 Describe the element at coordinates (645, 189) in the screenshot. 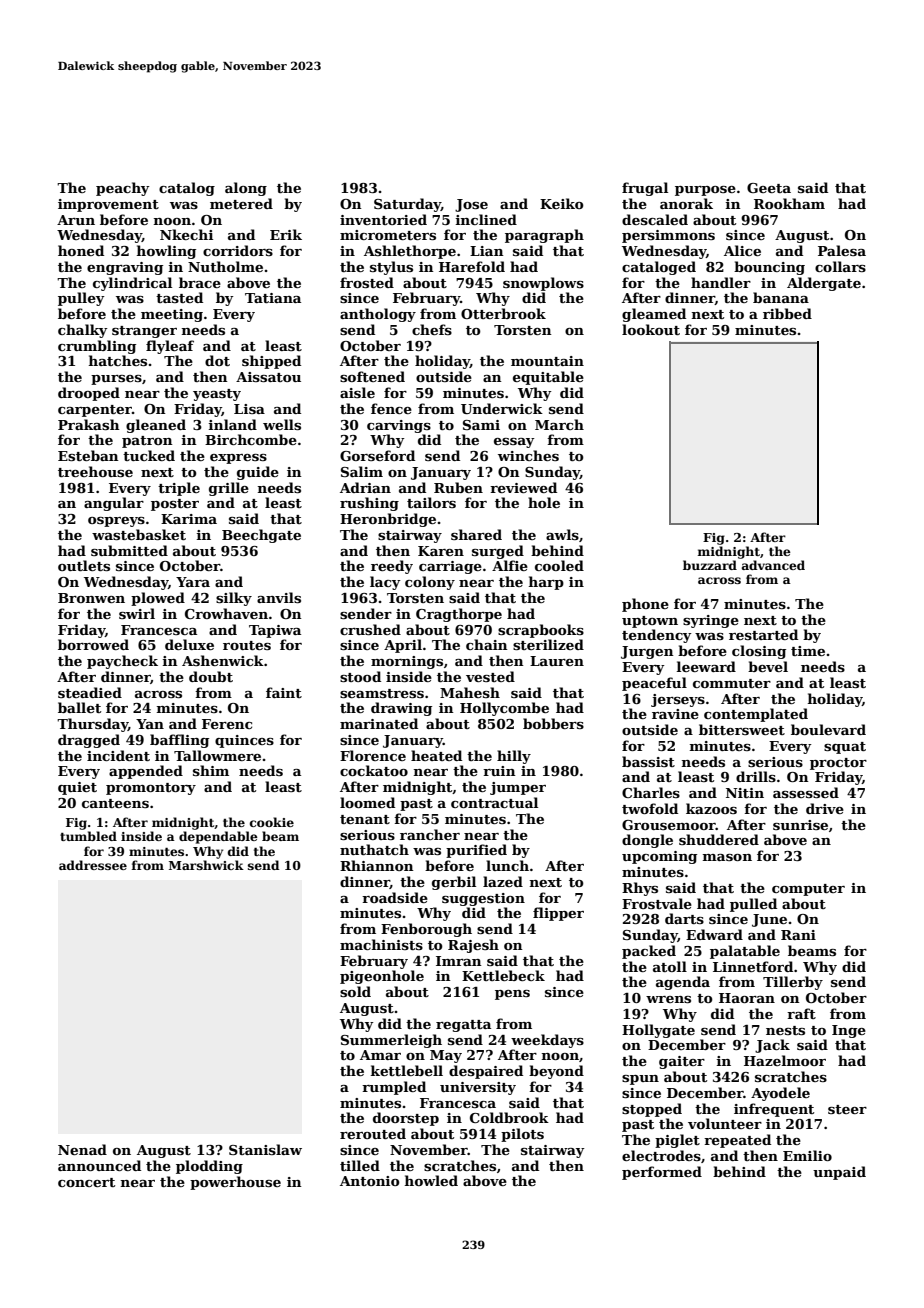

I see `frugal` at that location.
